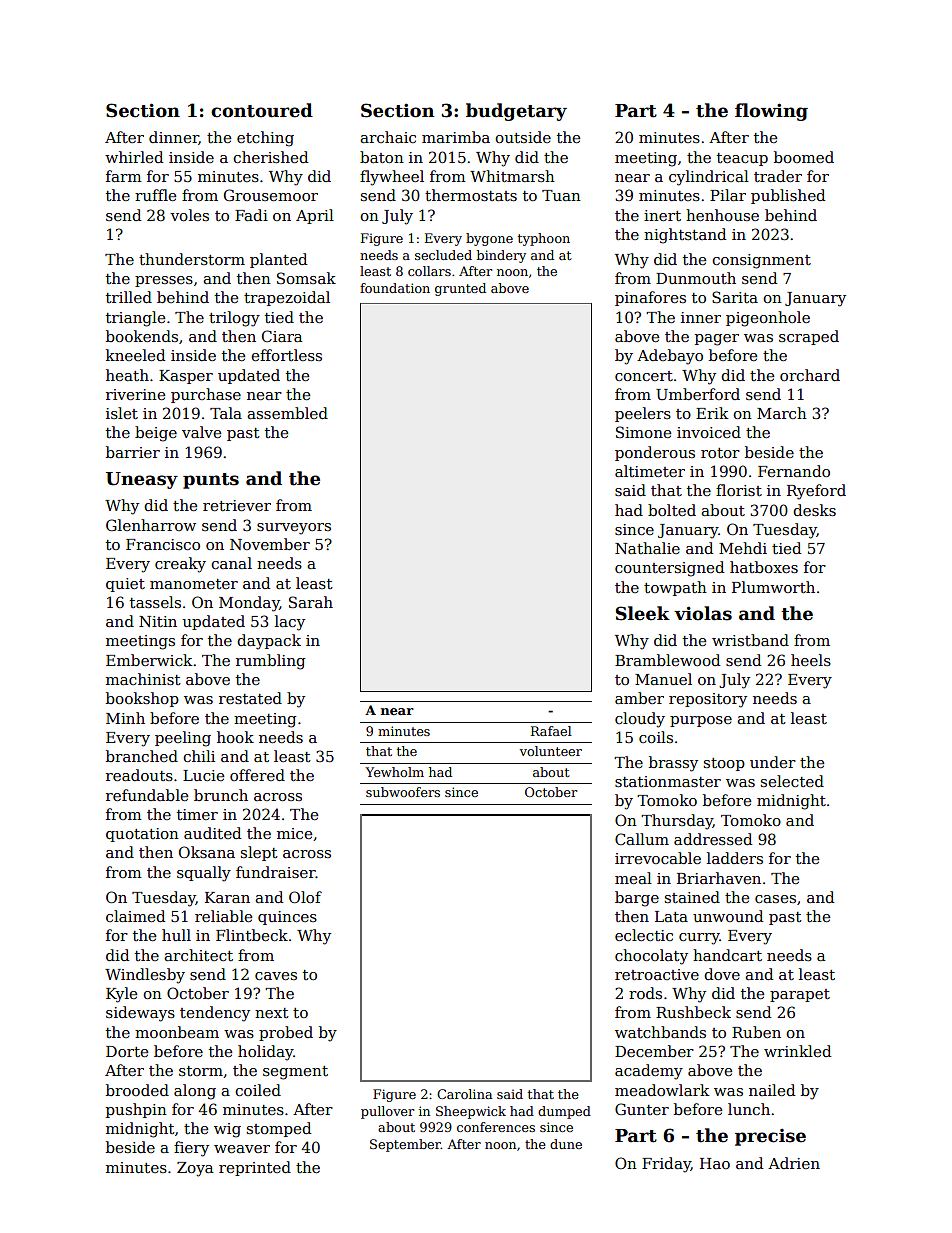 The width and height of the document is (952, 1233). What do you see at coordinates (778, 176) in the document?
I see `trader` at bounding box center [778, 176].
